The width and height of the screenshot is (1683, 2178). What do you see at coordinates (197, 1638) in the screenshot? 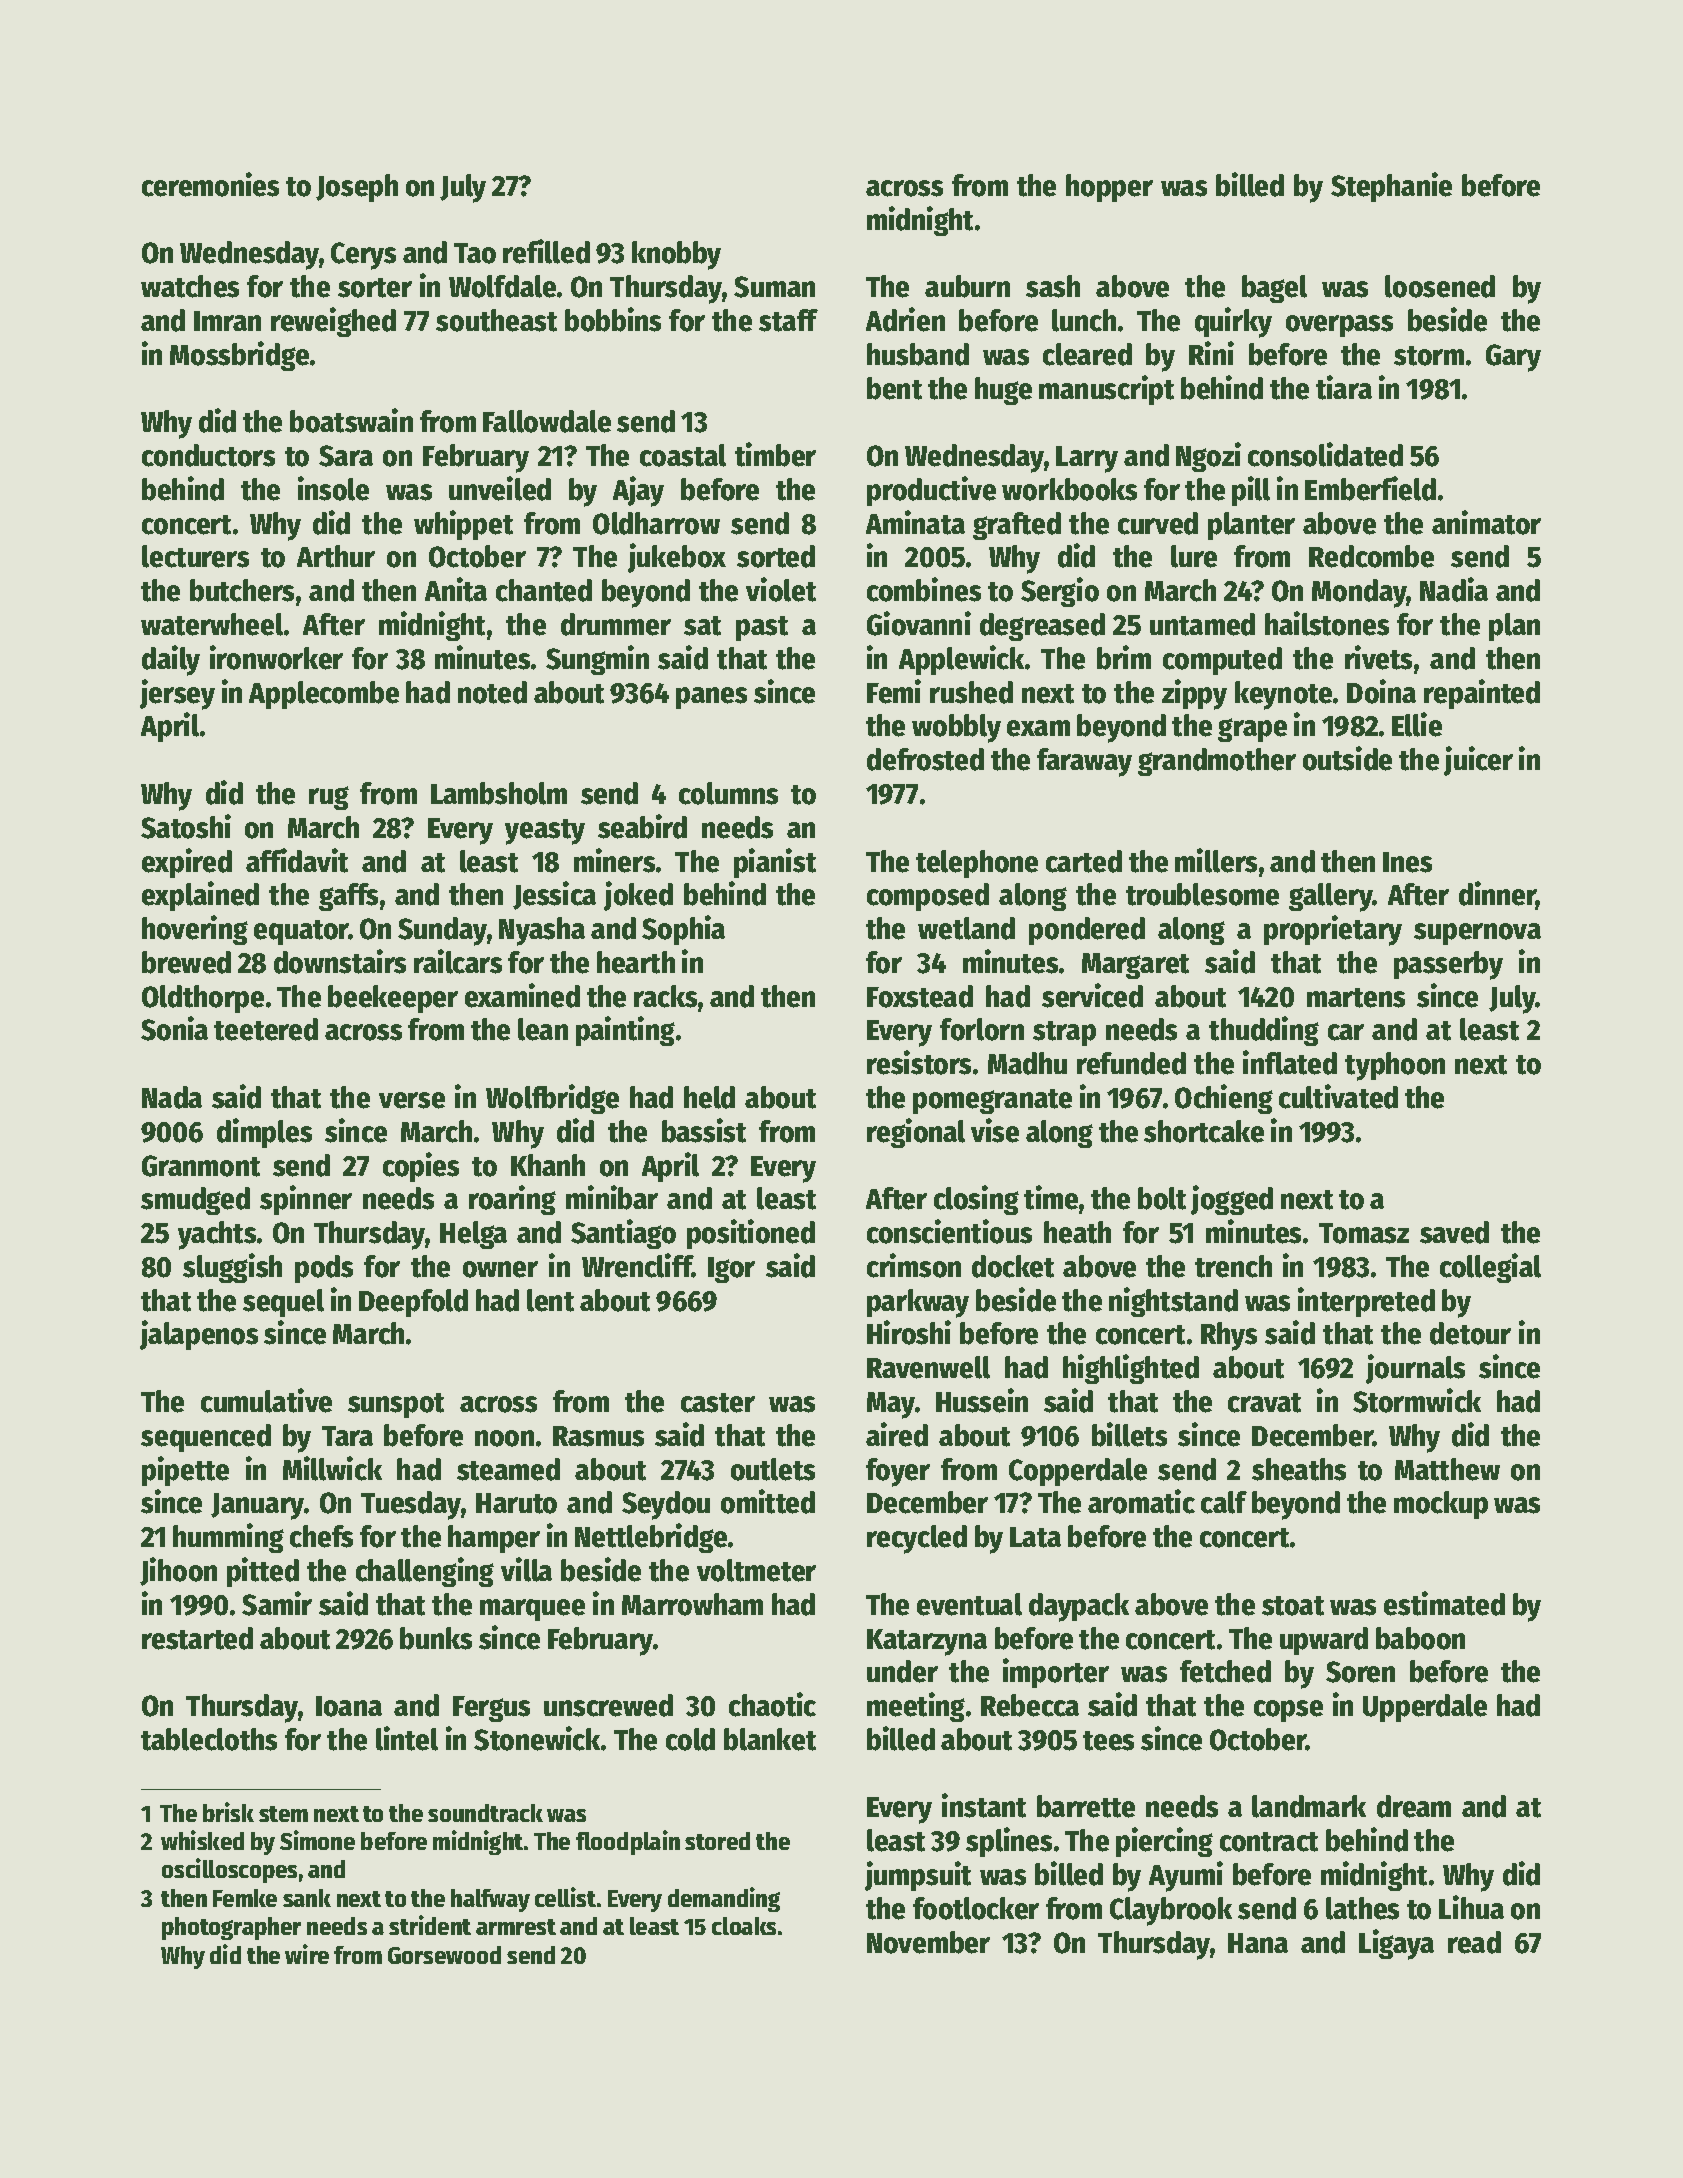
I see `restarted` at bounding box center [197, 1638].
